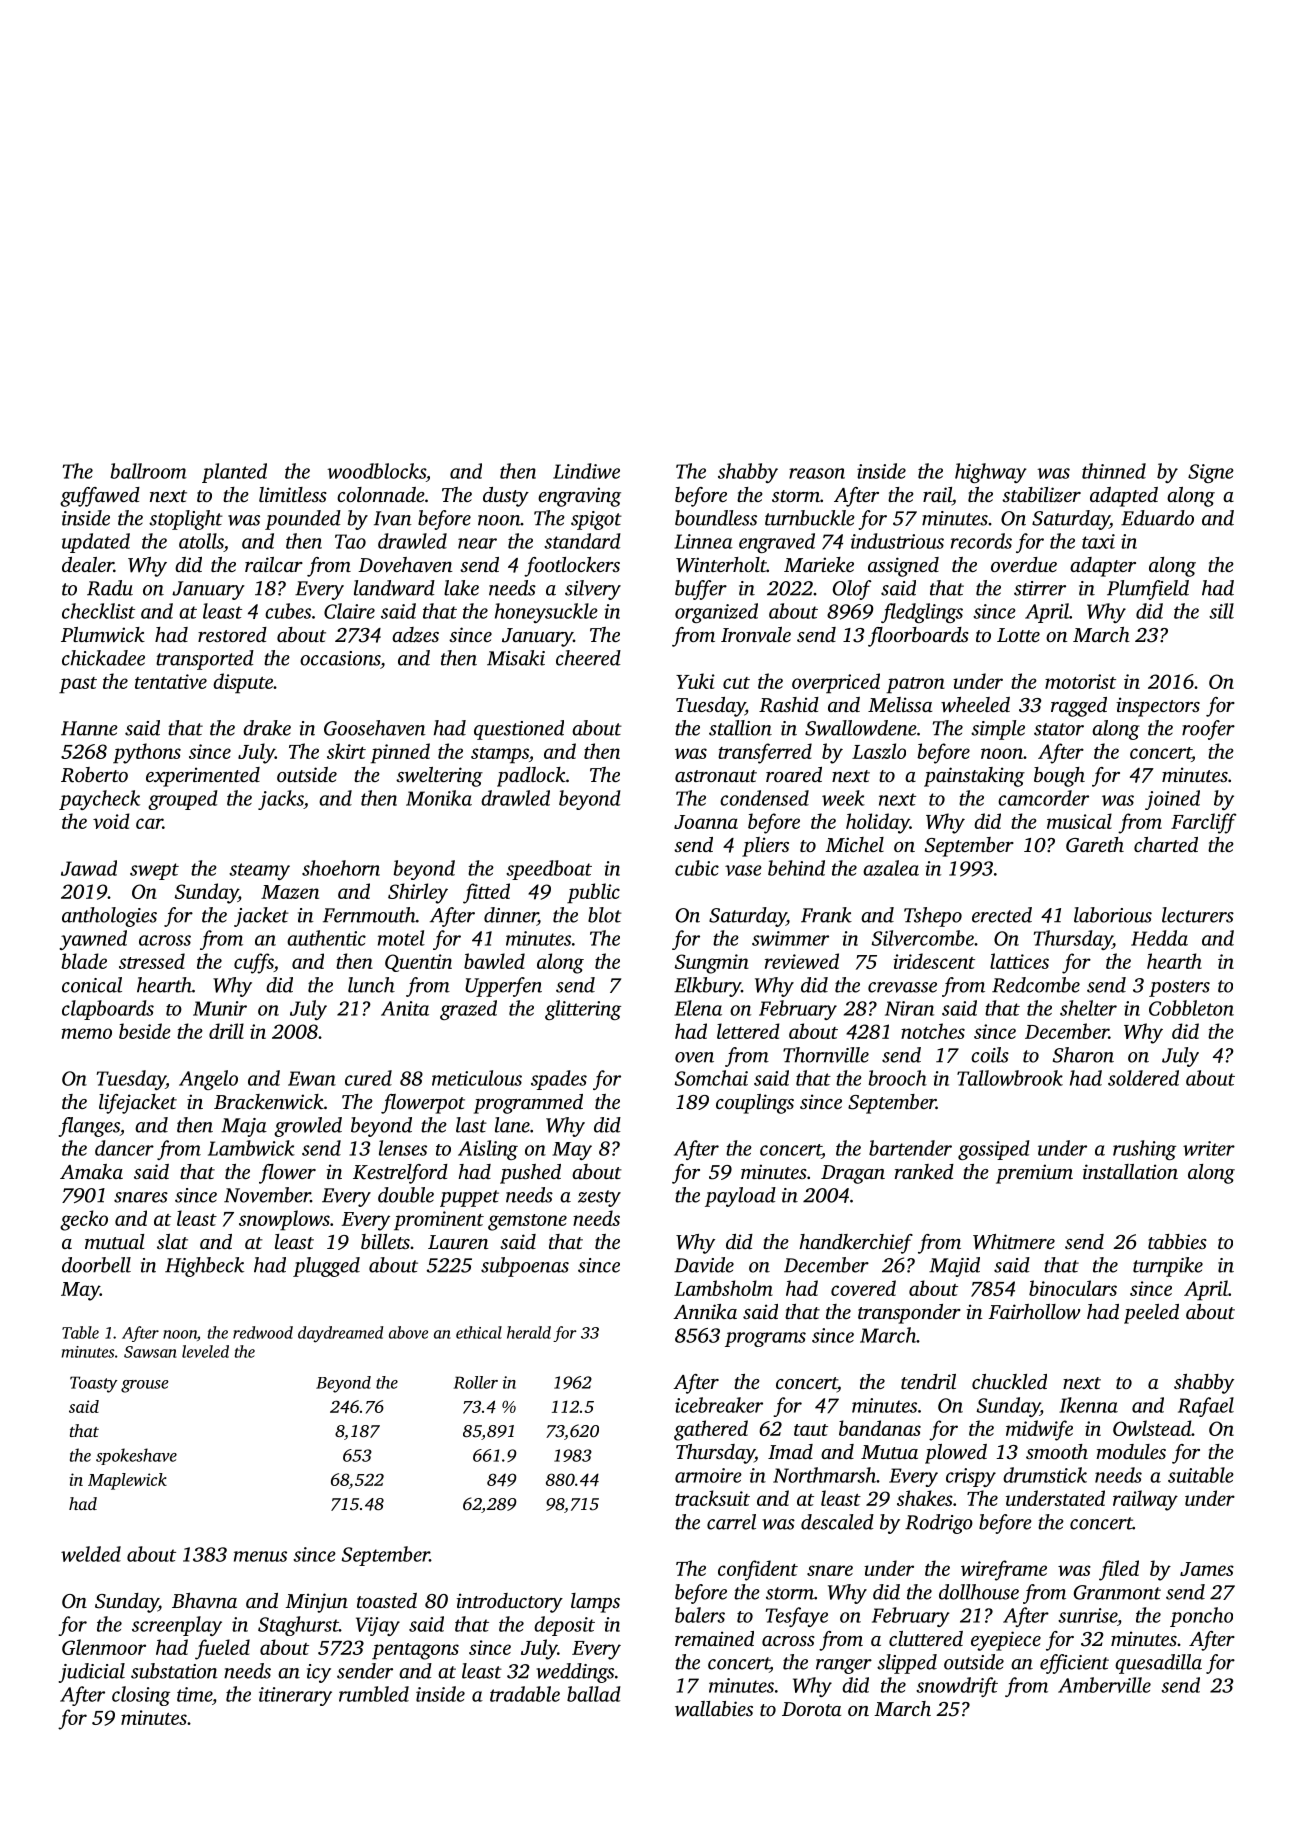 The height and width of the image is (1831, 1295). I want to click on limitless, so click(293, 494).
